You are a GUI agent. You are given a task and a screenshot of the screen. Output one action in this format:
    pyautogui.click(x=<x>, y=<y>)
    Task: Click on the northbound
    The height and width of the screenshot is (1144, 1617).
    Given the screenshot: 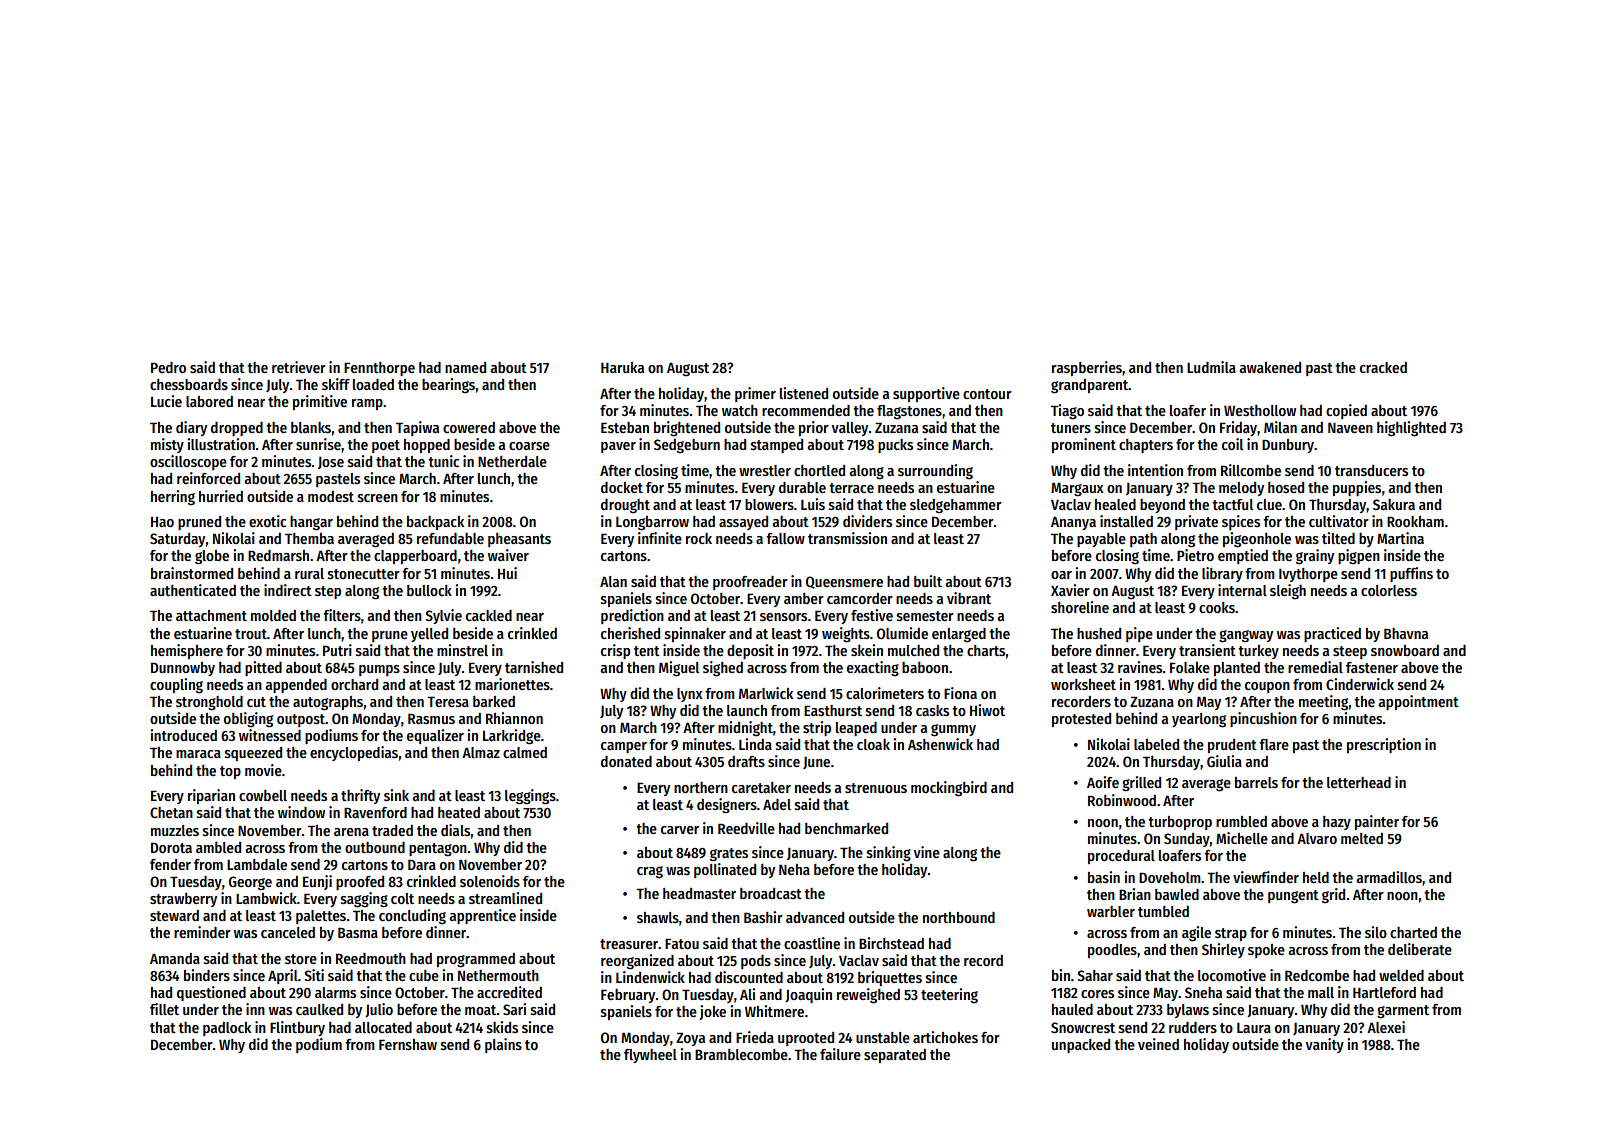 What is the action you would take?
    pyautogui.click(x=959, y=917)
